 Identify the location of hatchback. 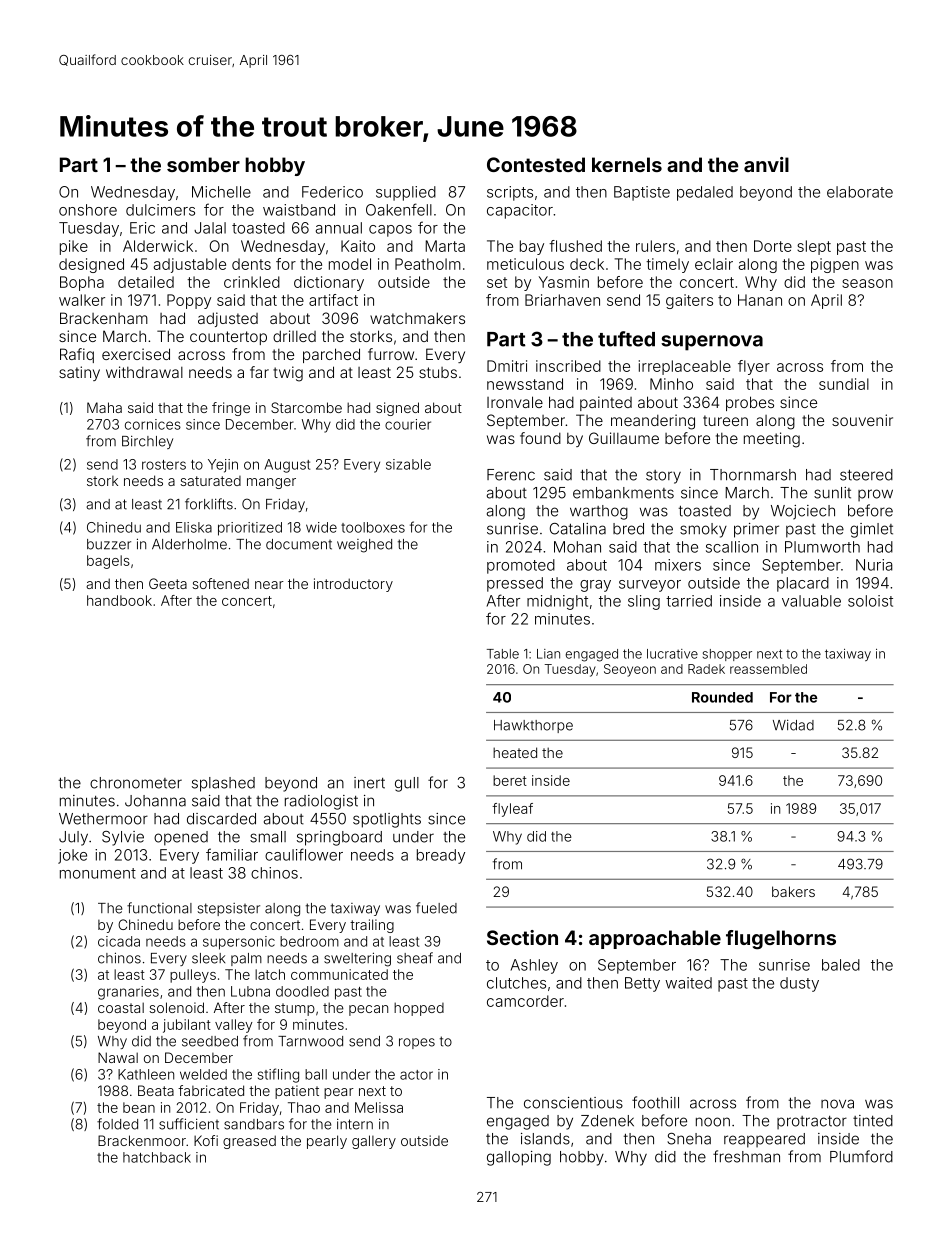
(157, 1157).
